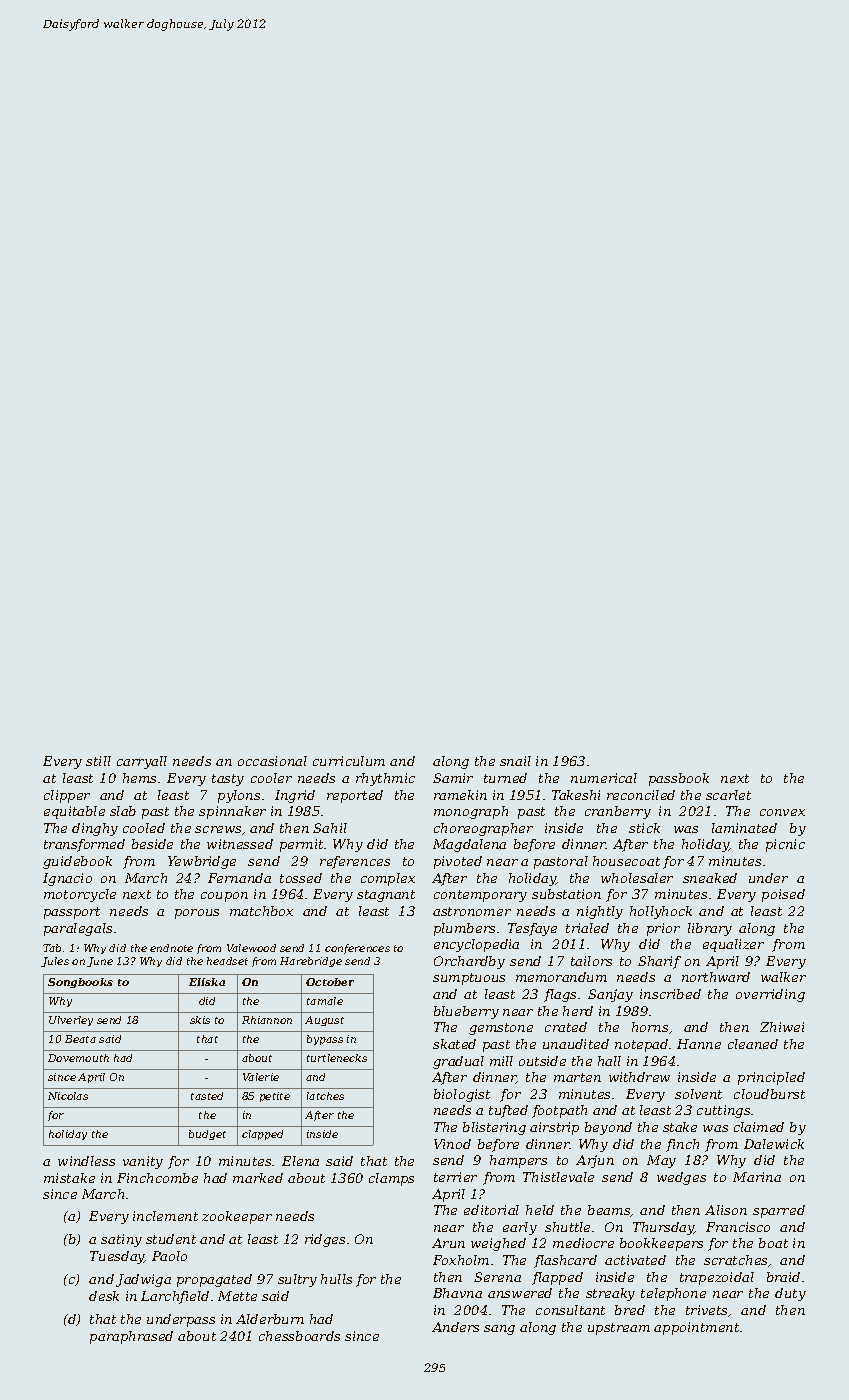  What do you see at coordinates (696, 1328) in the page?
I see `appointment` at bounding box center [696, 1328].
